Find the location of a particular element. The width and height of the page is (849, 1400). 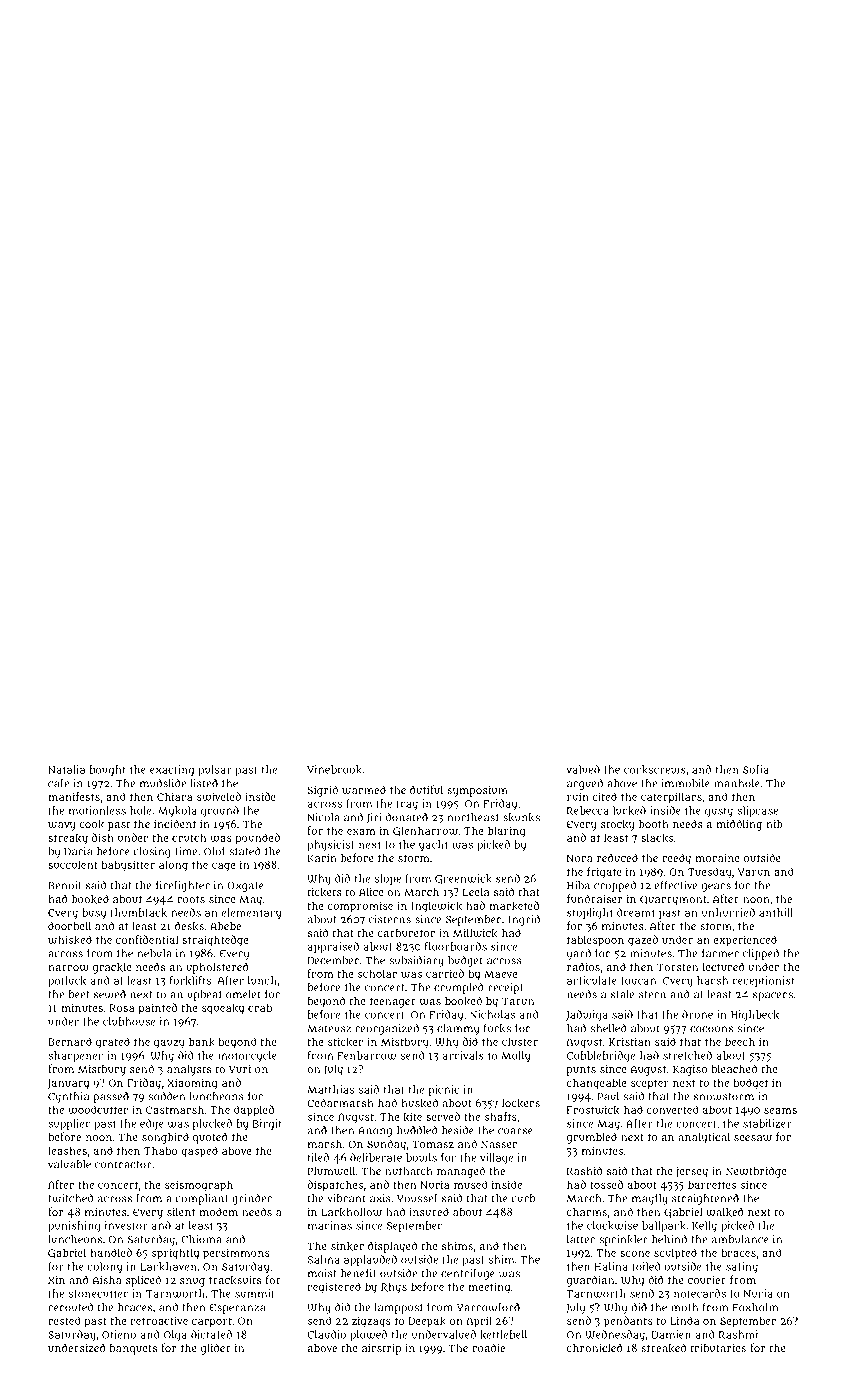

Sofia is located at coordinates (756, 769).
